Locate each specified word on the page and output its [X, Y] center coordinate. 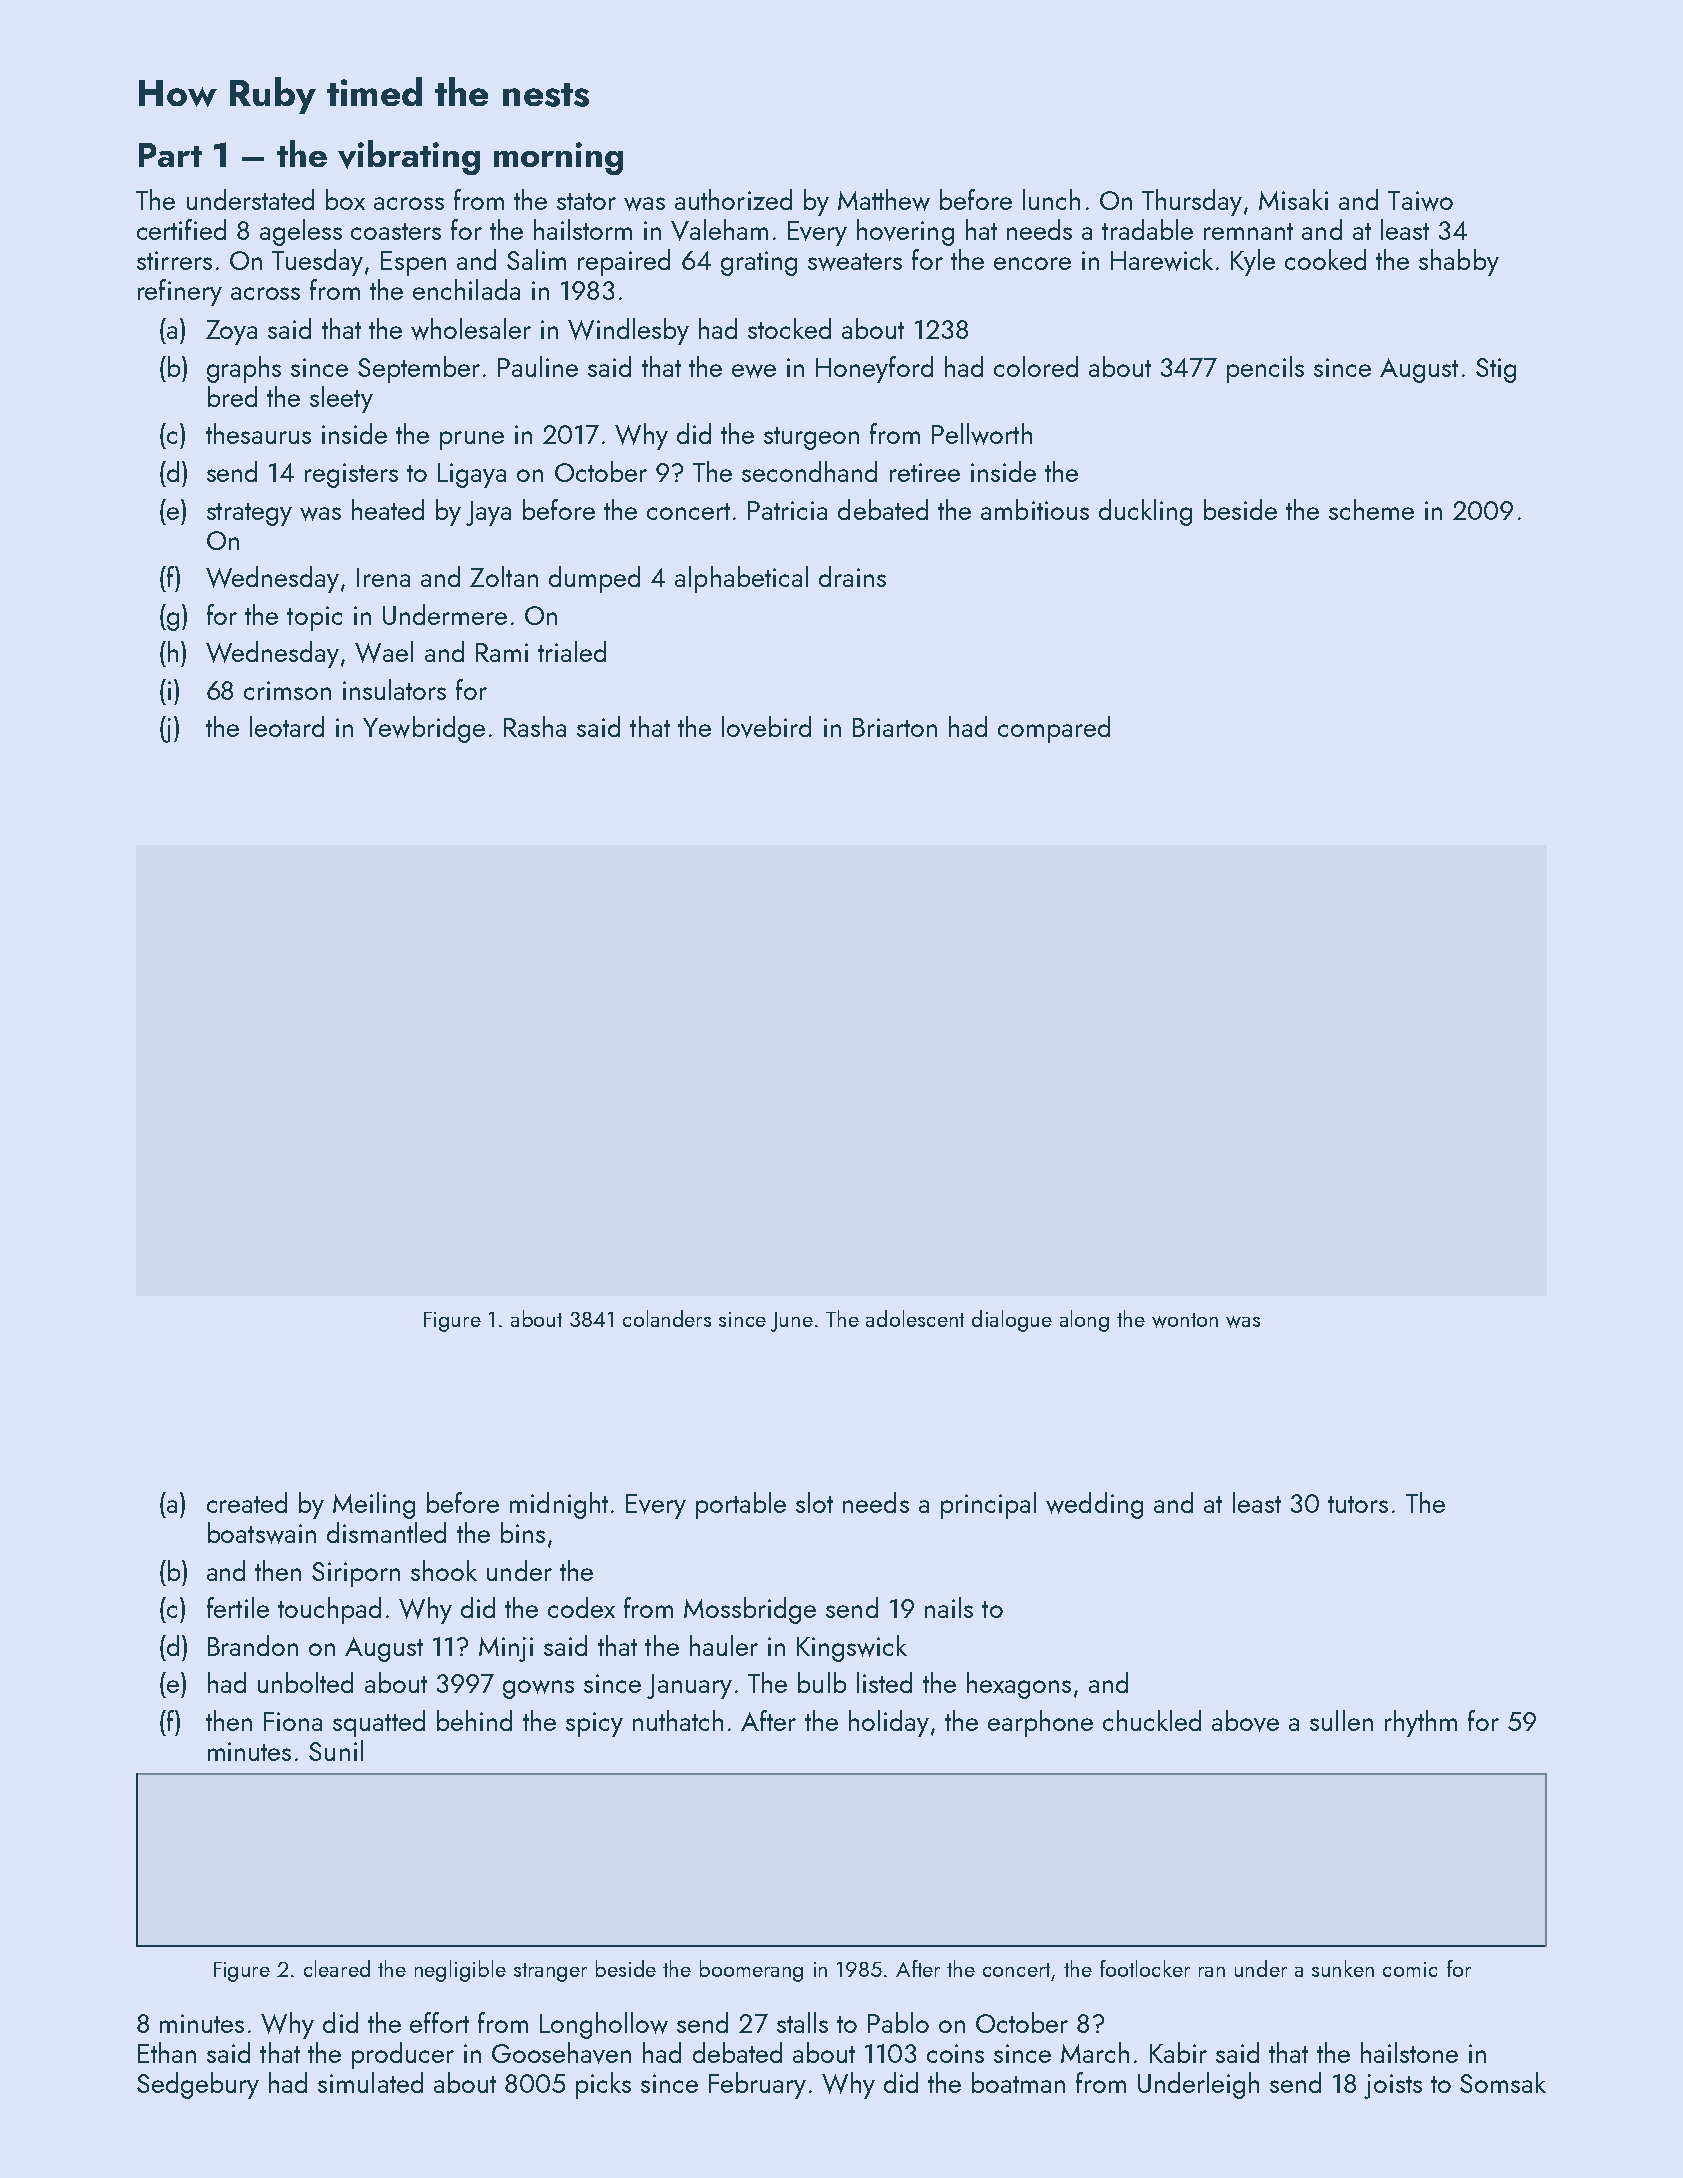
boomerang [751, 1971]
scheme [1371, 509]
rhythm [1421, 1723]
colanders [667, 1318]
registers [351, 475]
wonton [1185, 1320]
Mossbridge [750, 1610]
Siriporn [356, 1574]
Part [170, 155]
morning [558, 158]
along [1084, 1321]
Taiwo [1420, 201]
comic [1410, 1969]
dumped [594, 579]
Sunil [336, 1750]
